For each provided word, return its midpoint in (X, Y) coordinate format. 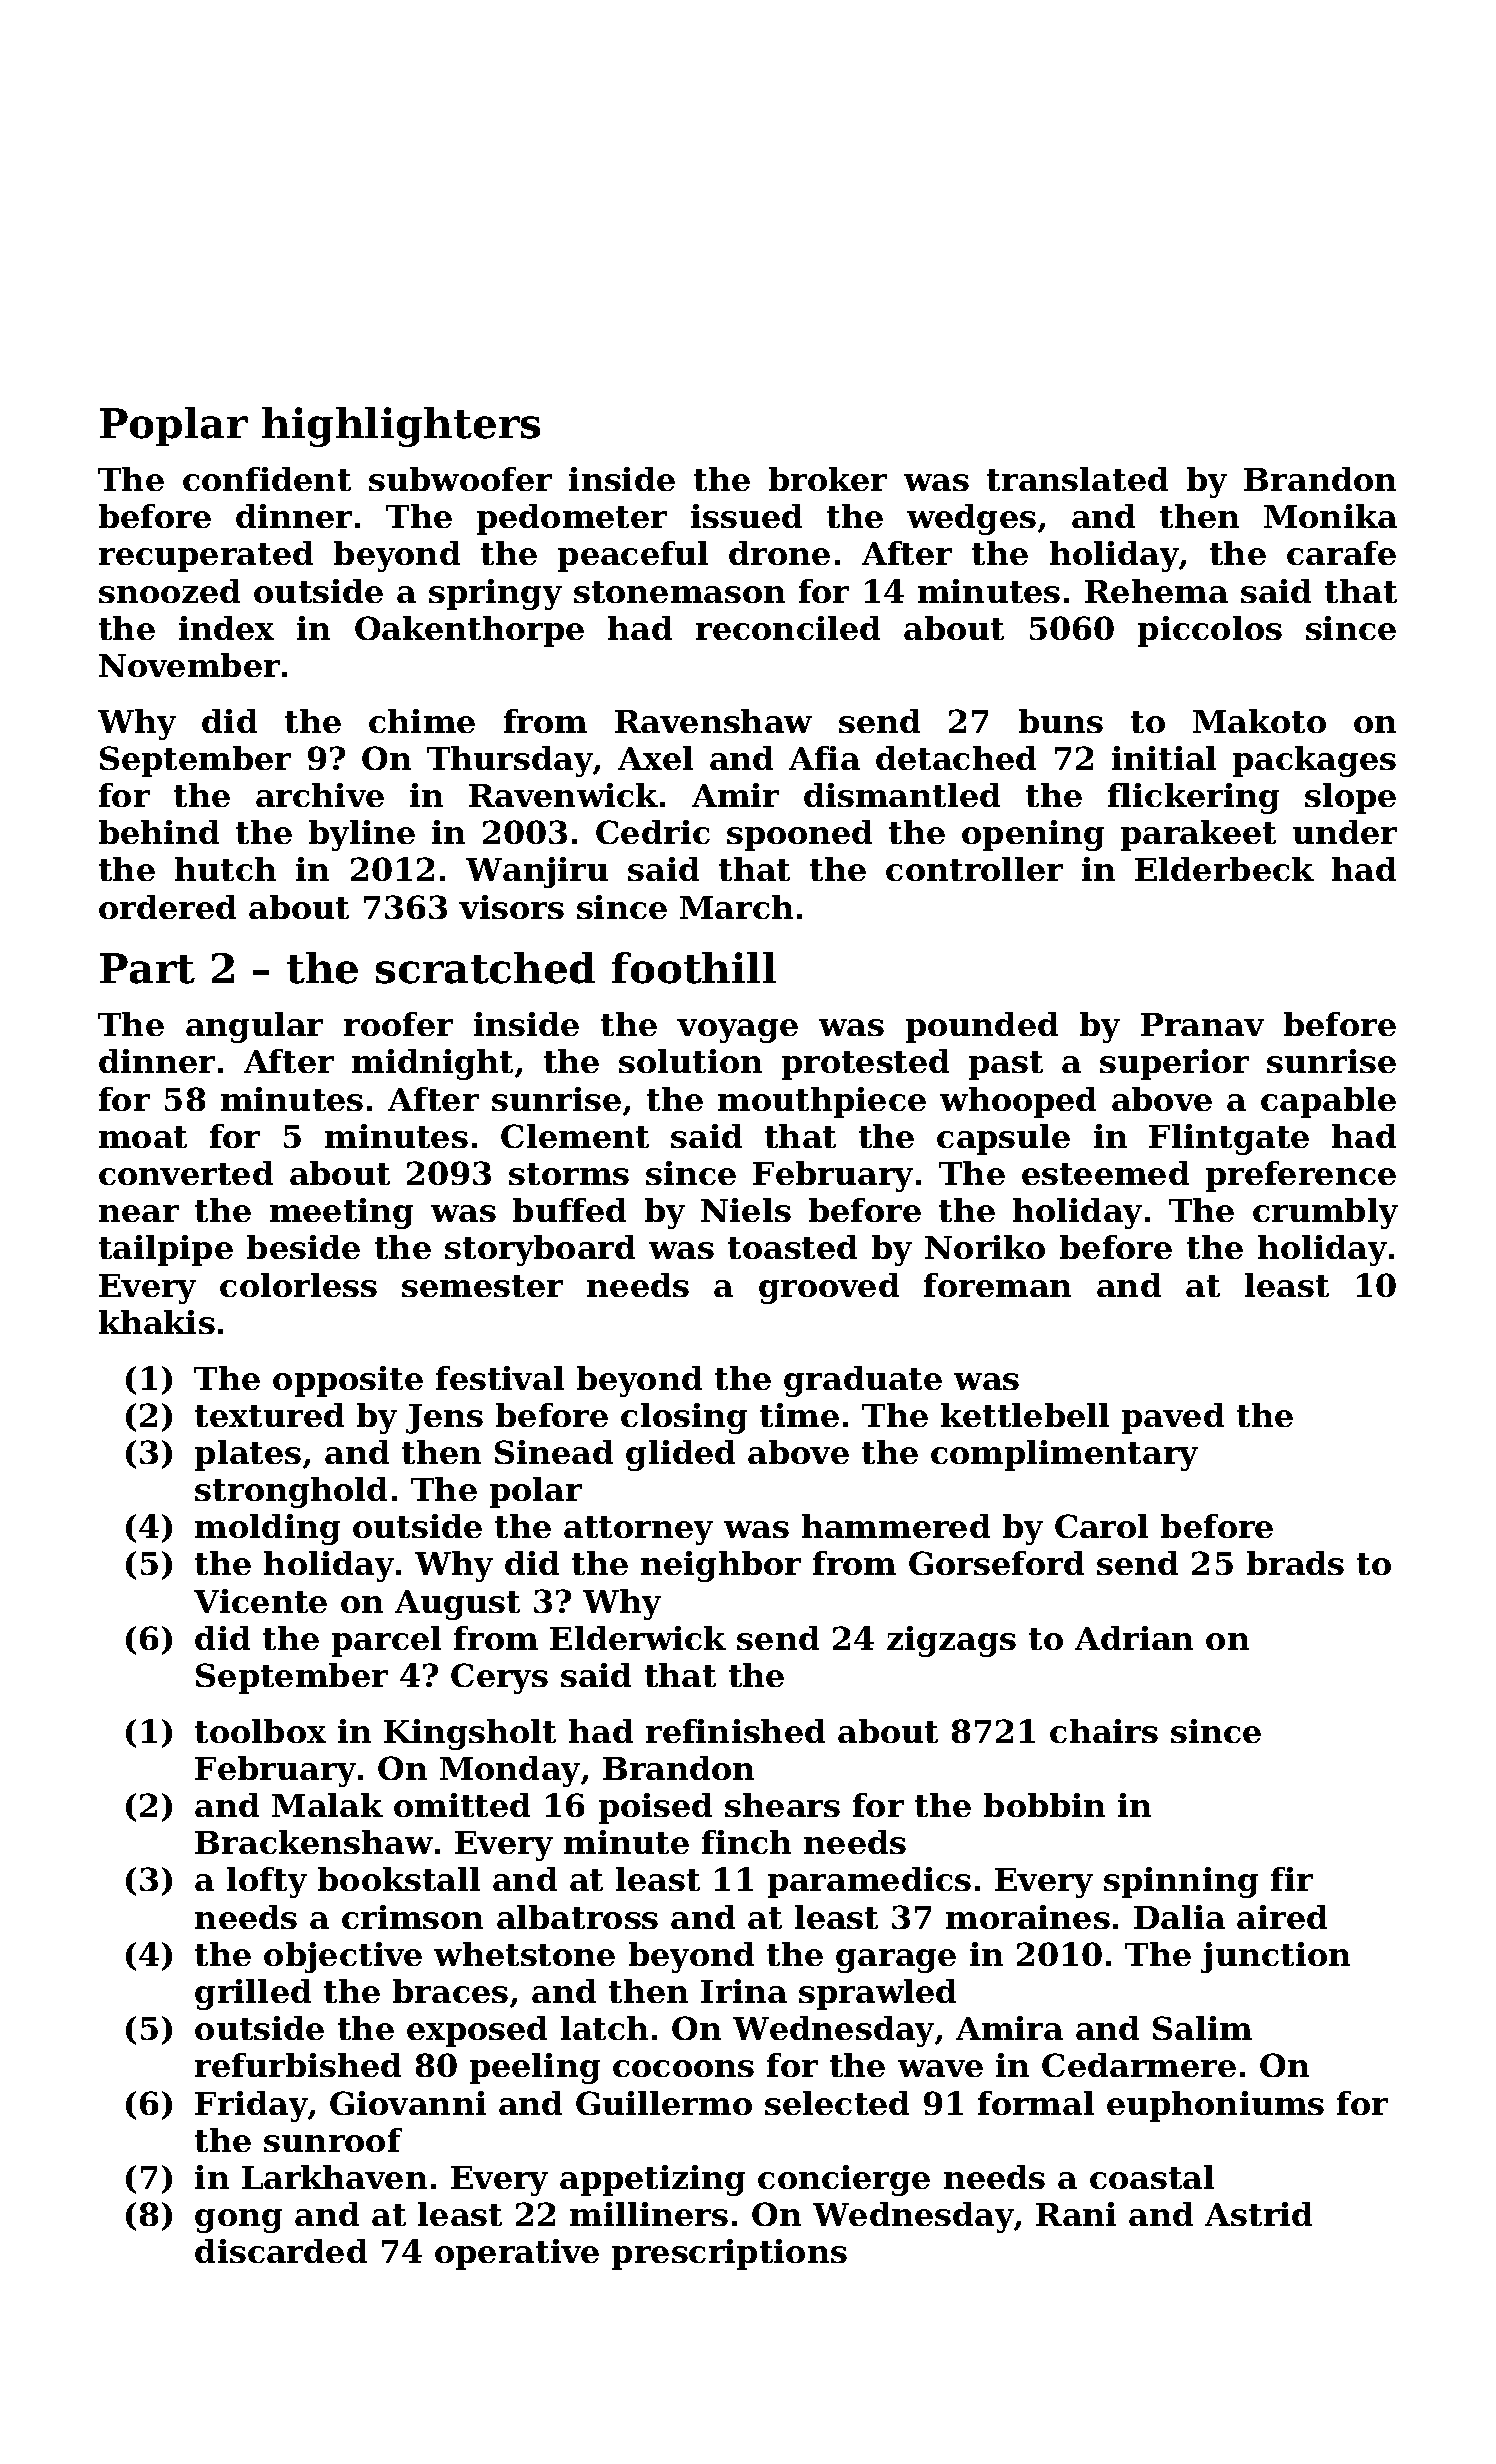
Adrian (1134, 1638)
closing (684, 1418)
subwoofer (460, 479)
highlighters (401, 427)
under (1345, 832)
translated (1077, 479)
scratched (485, 968)
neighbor (721, 1566)
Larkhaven (334, 2177)
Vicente (260, 1601)
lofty (267, 1882)
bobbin (1044, 1805)
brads (1295, 1563)
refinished (735, 1731)
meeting (341, 1213)
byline (362, 835)
